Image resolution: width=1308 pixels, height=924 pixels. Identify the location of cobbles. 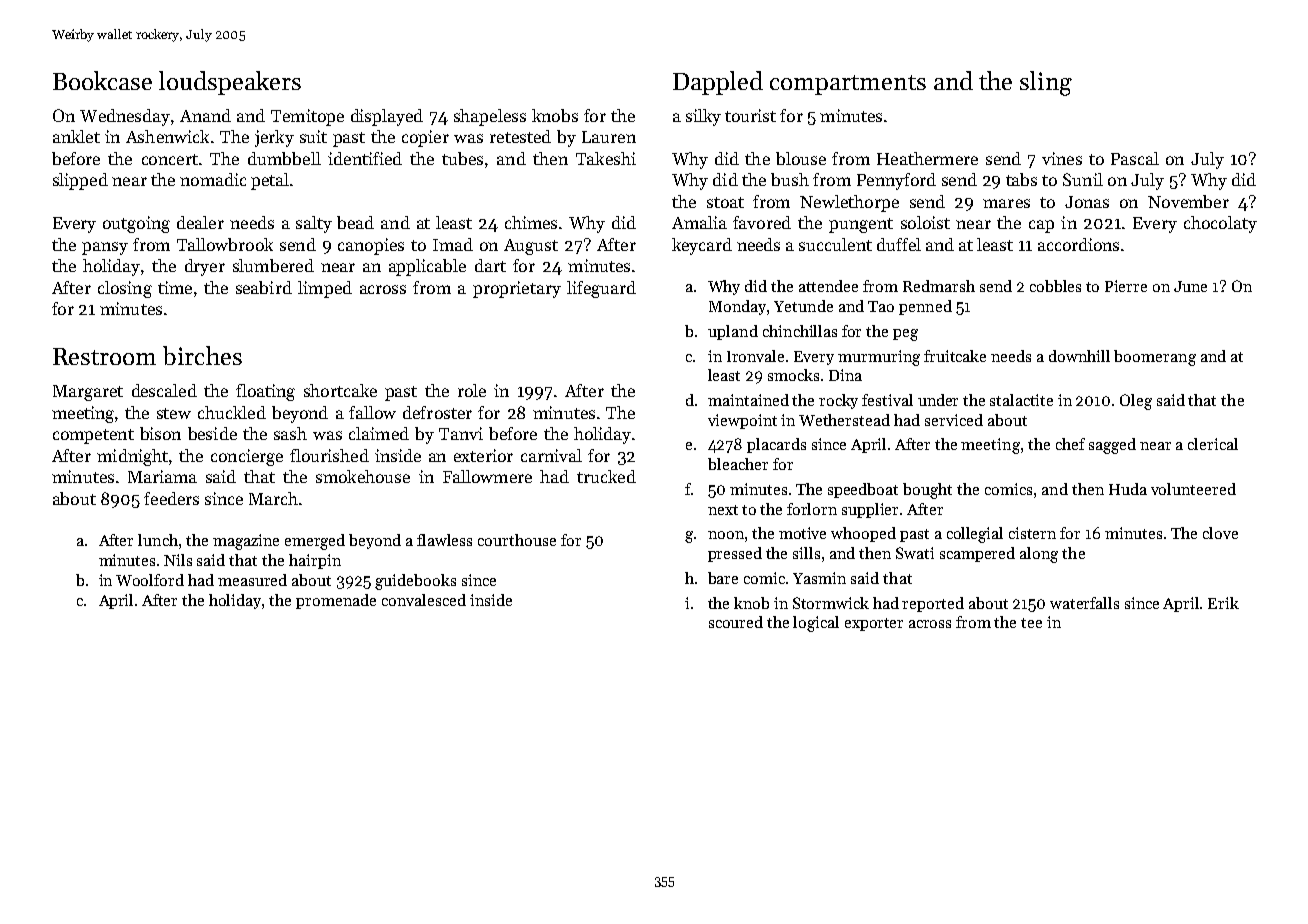
(1055, 286).
